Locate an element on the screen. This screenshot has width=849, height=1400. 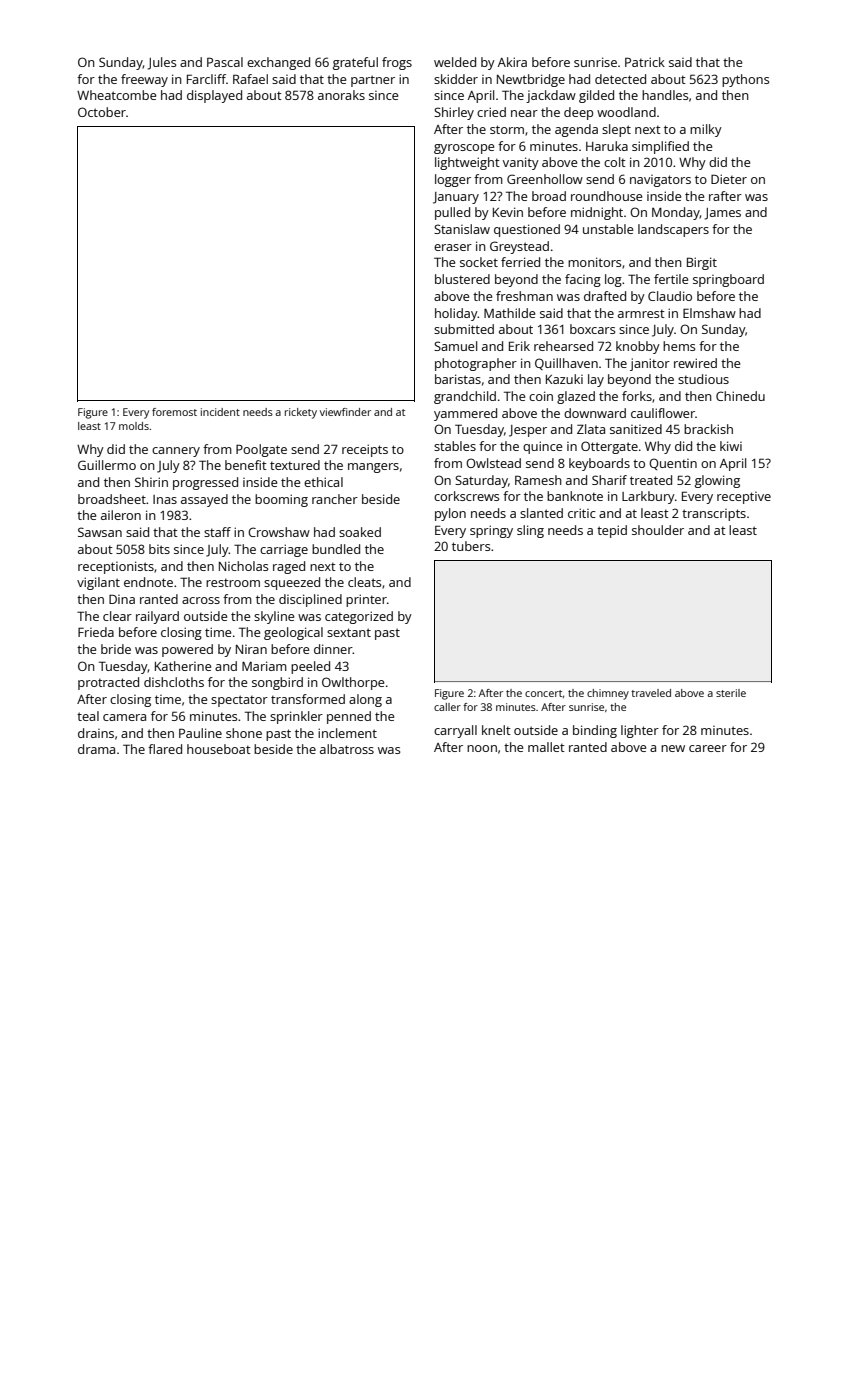
houseboat is located at coordinates (219, 749).
